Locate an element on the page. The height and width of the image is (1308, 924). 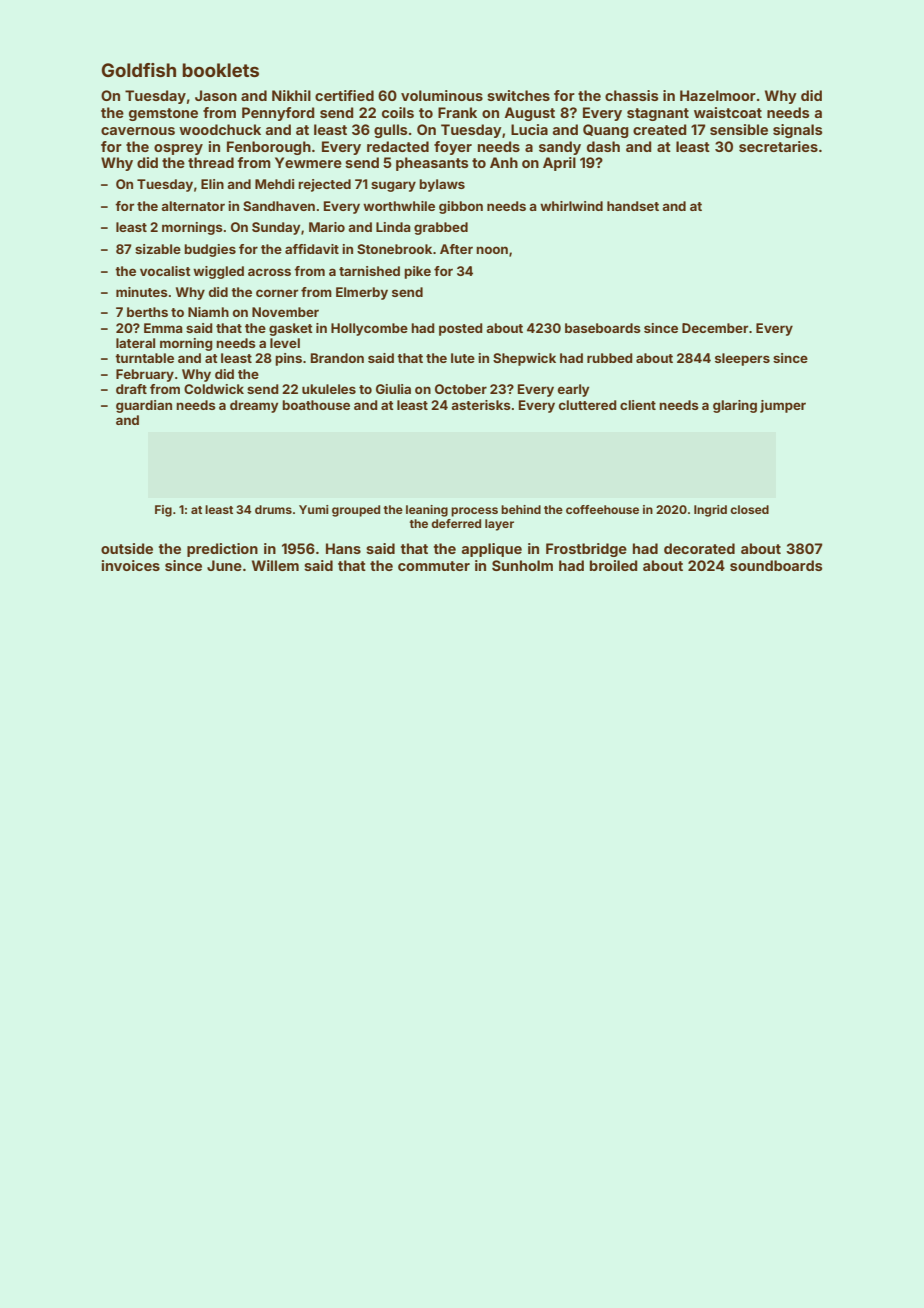
switches is located at coordinates (518, 95).
